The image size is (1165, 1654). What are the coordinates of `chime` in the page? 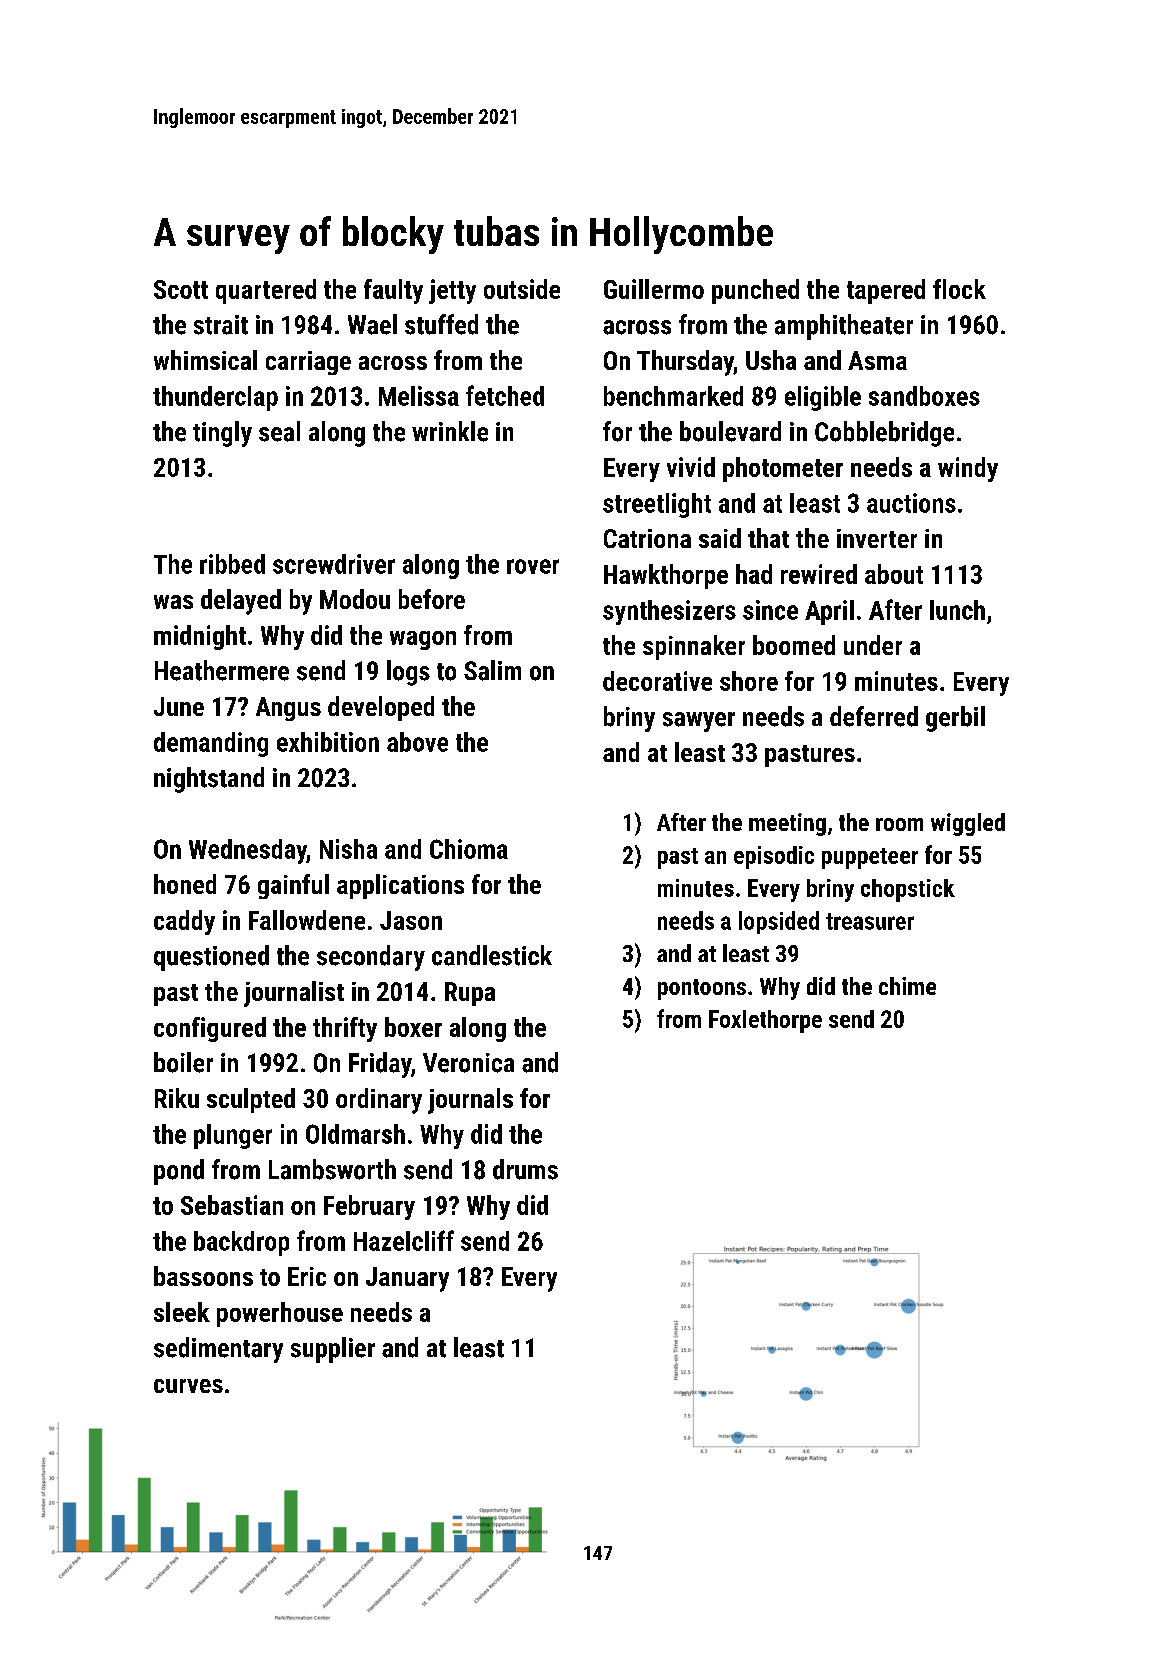 It's located at (907, 986).
